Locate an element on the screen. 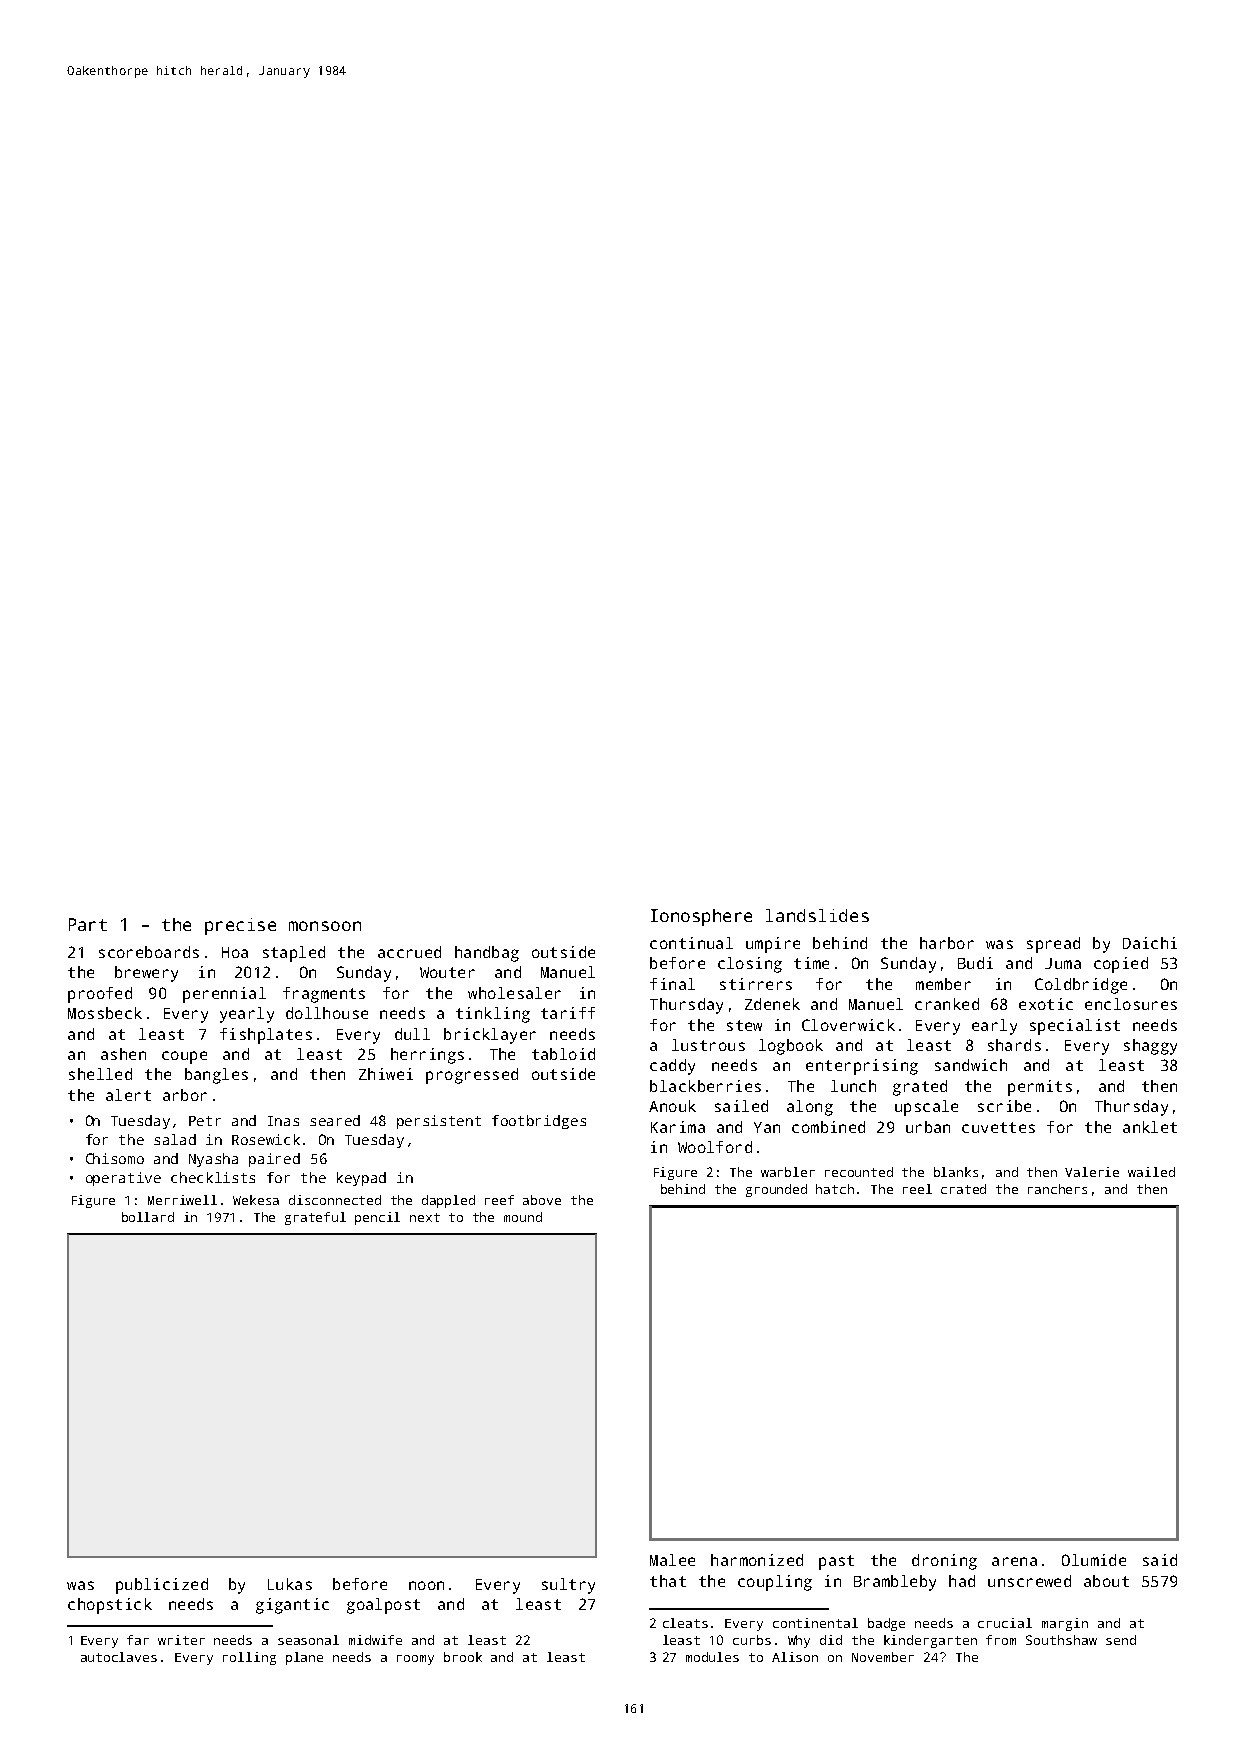 This screenshot has height=1763, width=1246. grounded is located at coordinates (776, 1190).
